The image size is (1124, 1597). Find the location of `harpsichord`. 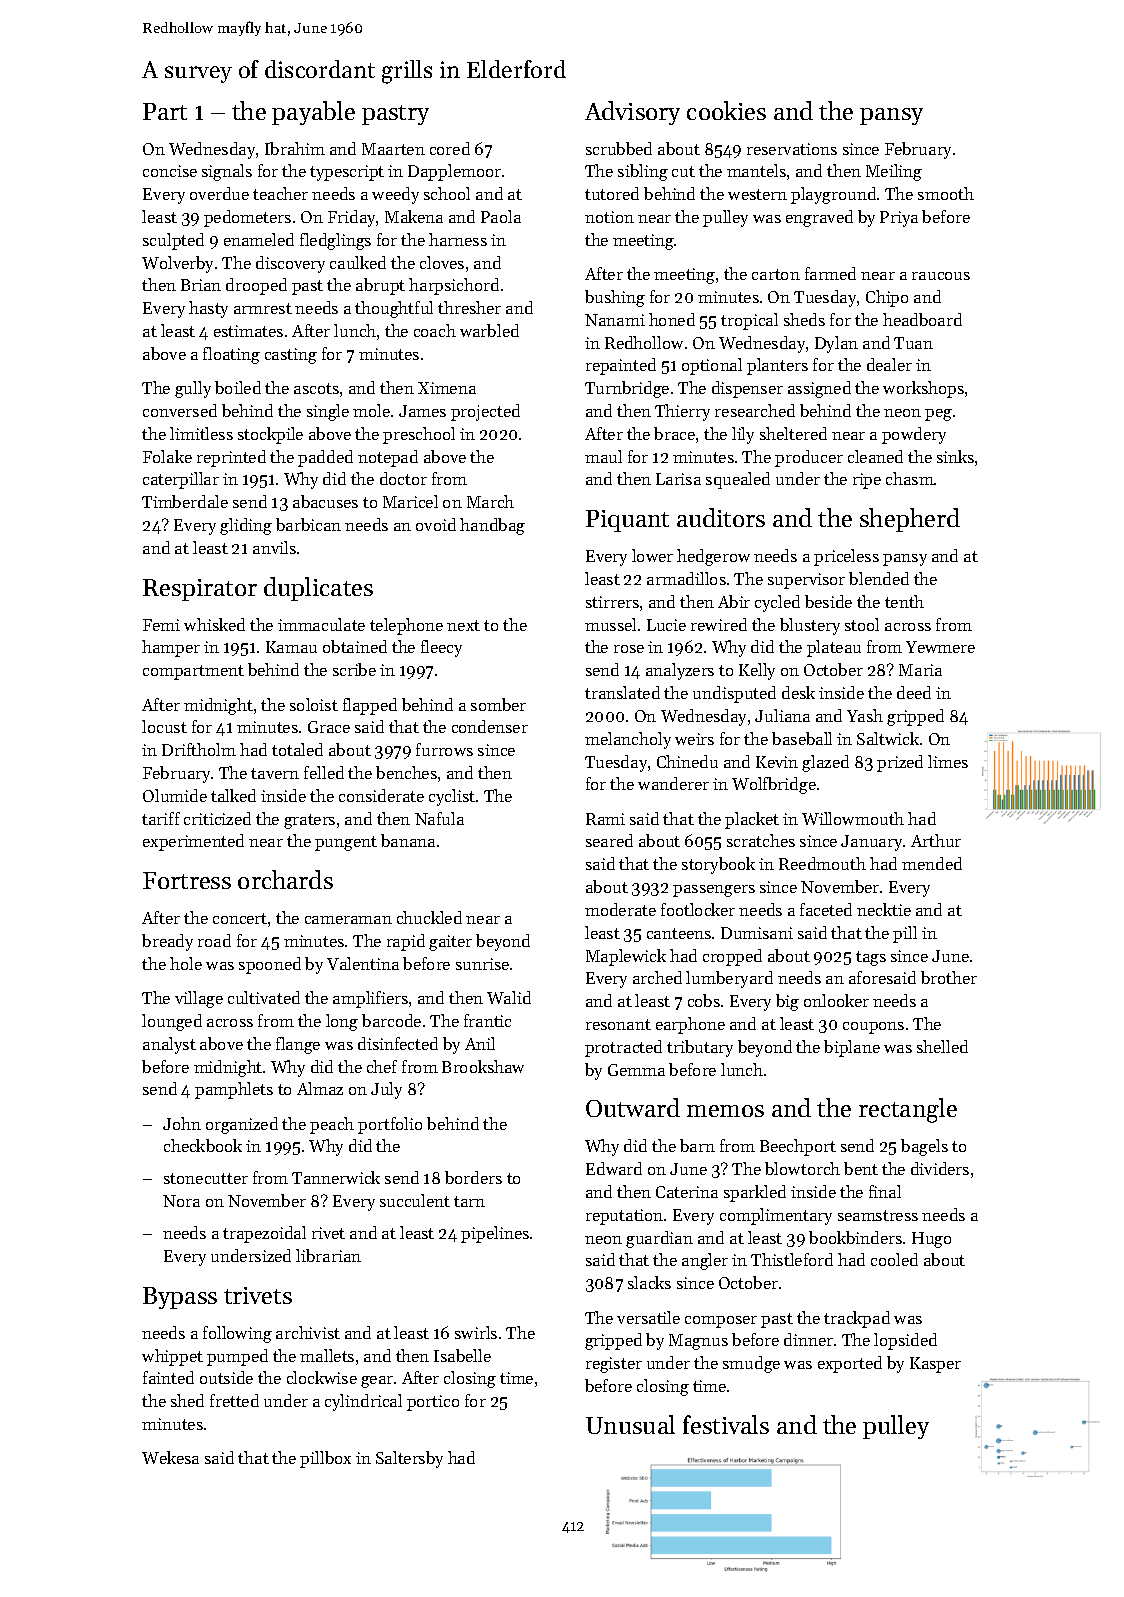

harpsichord is located at coordinates (454, 286).
